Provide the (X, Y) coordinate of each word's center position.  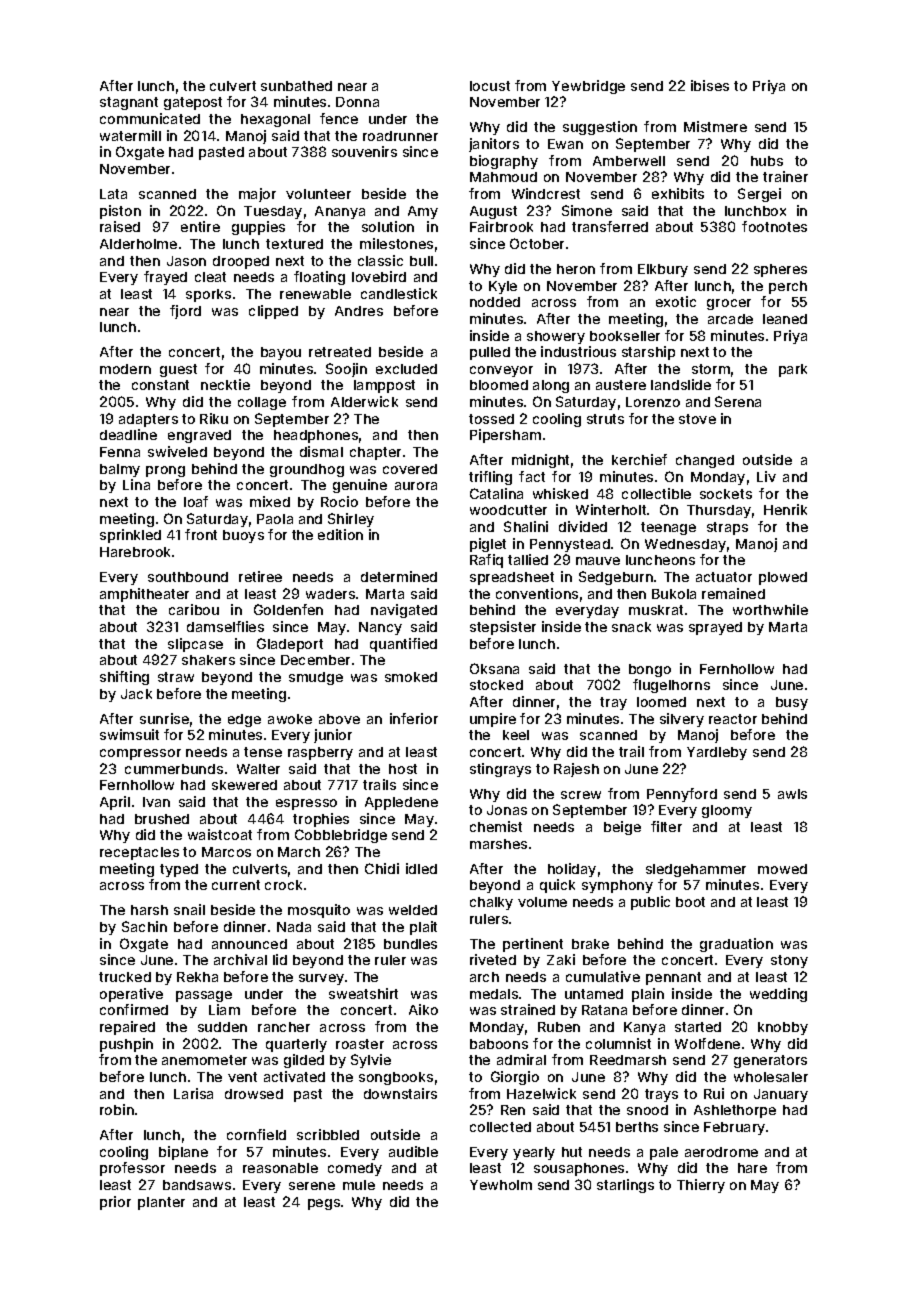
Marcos (226, 852)
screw (581, 795)
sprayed (715, 628)
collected (500, 1127)
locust (490, 86)
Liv (766, 476)
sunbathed (296, 86)
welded (413, 910)
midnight (540, 461)
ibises (710, 85)
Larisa (193, 1093)
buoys (243, 536)
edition (340, 534)
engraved (199, 436)
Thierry (701, 1186)
